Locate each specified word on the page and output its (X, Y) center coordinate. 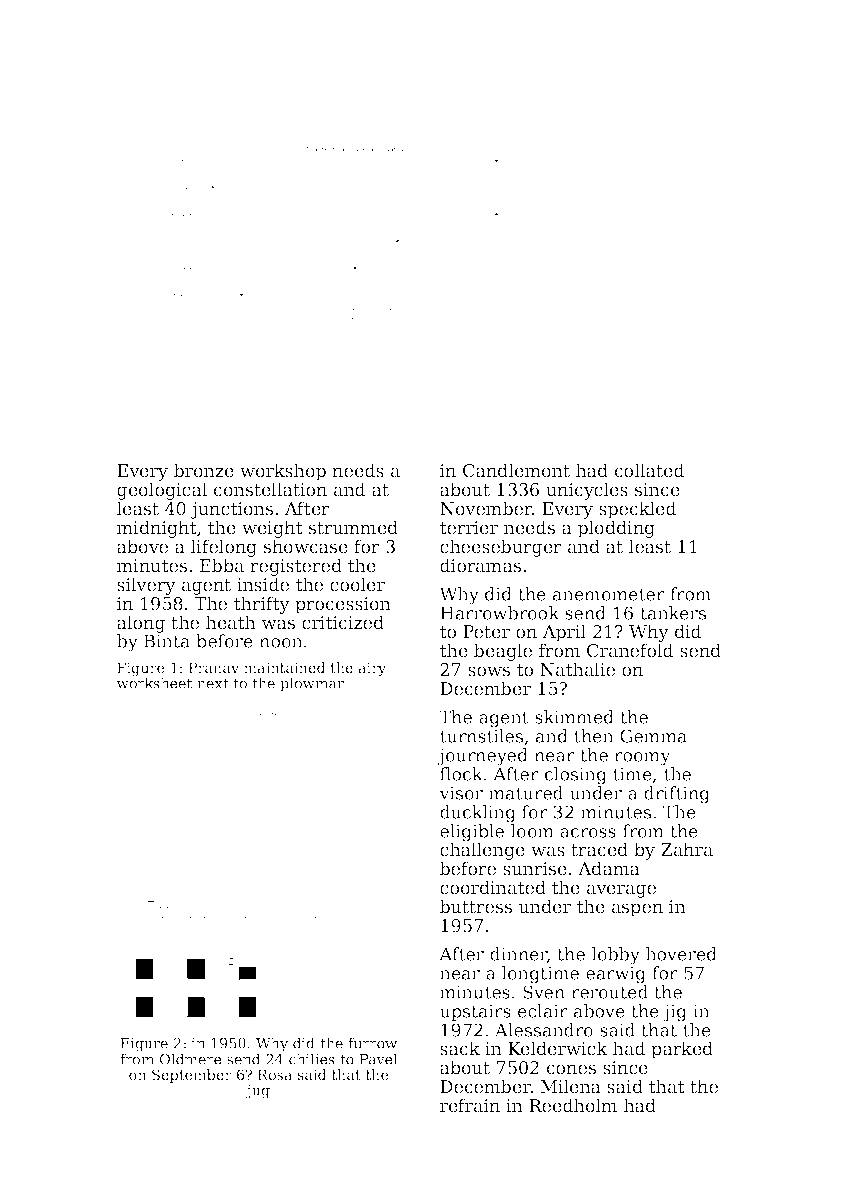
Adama (609, 868)
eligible (472, 833)
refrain (470, 1105)
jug (258, 1092)
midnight (157, 529)
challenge (482, 851)
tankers (673, 613)
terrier (469, 528)
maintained (285, 667)
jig (675, 1013)
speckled (637, 510)
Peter (486, 632)
